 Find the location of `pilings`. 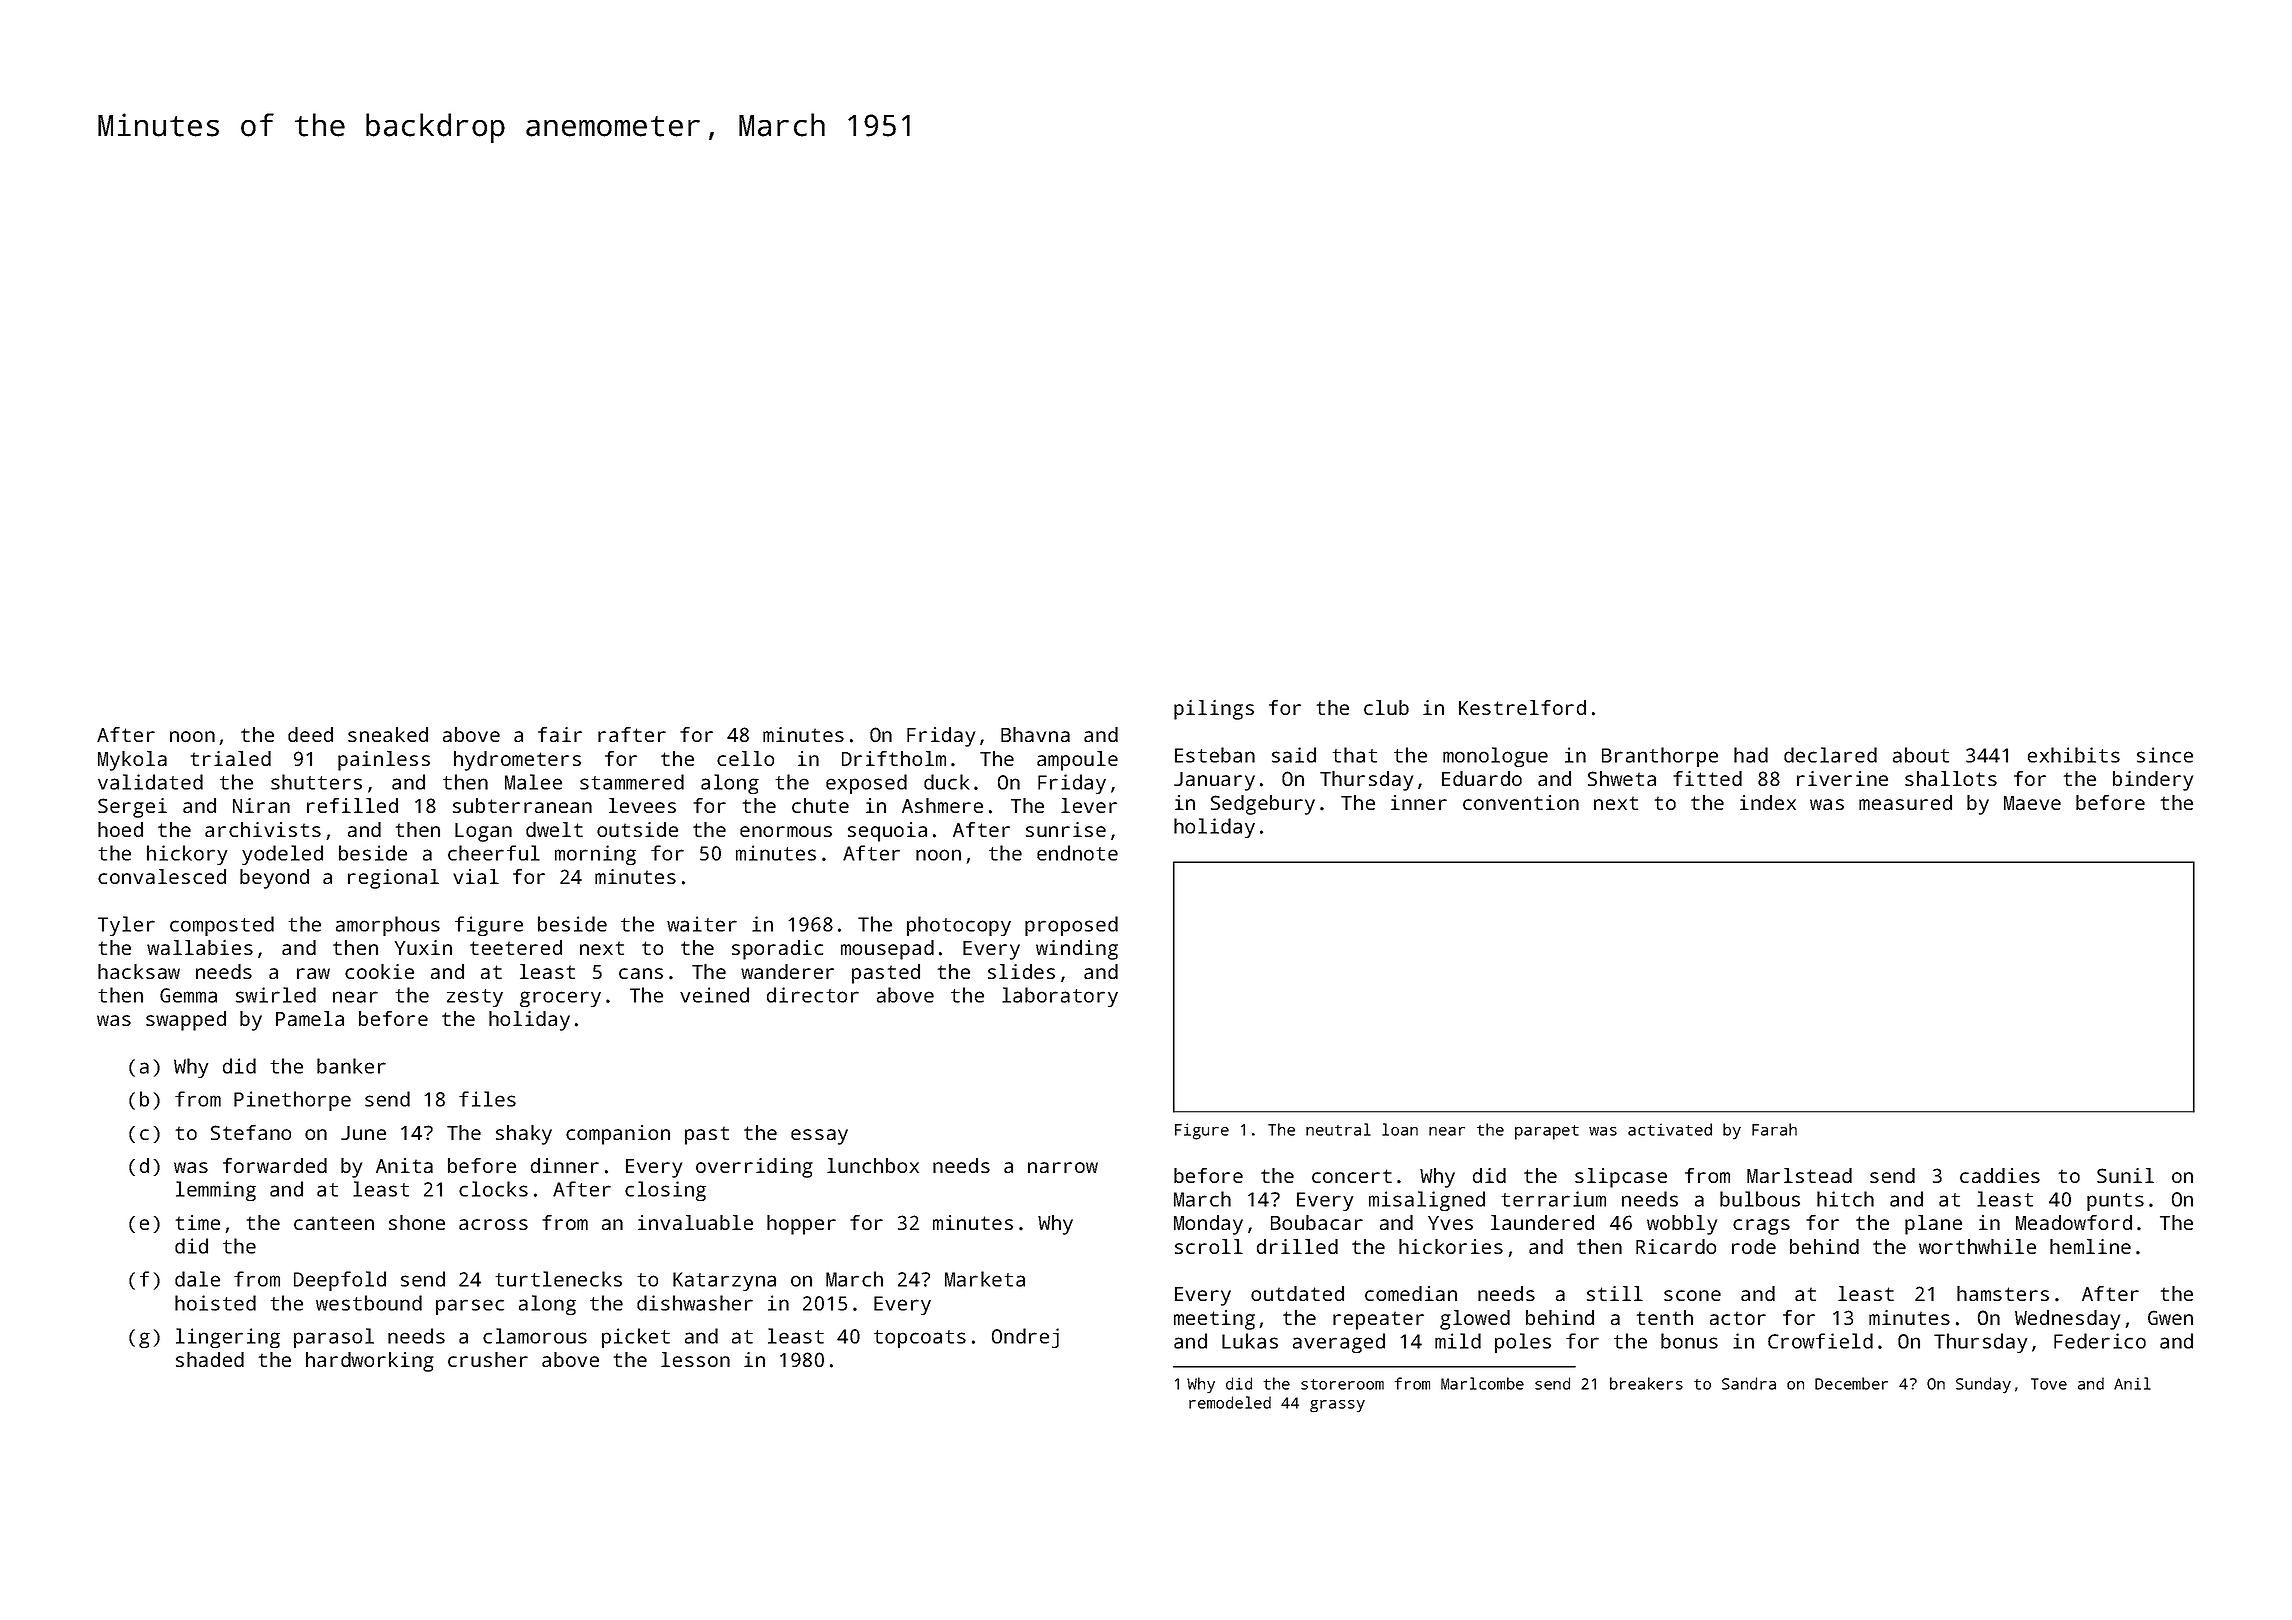

pilings is located at coordinates (1214, 710).
